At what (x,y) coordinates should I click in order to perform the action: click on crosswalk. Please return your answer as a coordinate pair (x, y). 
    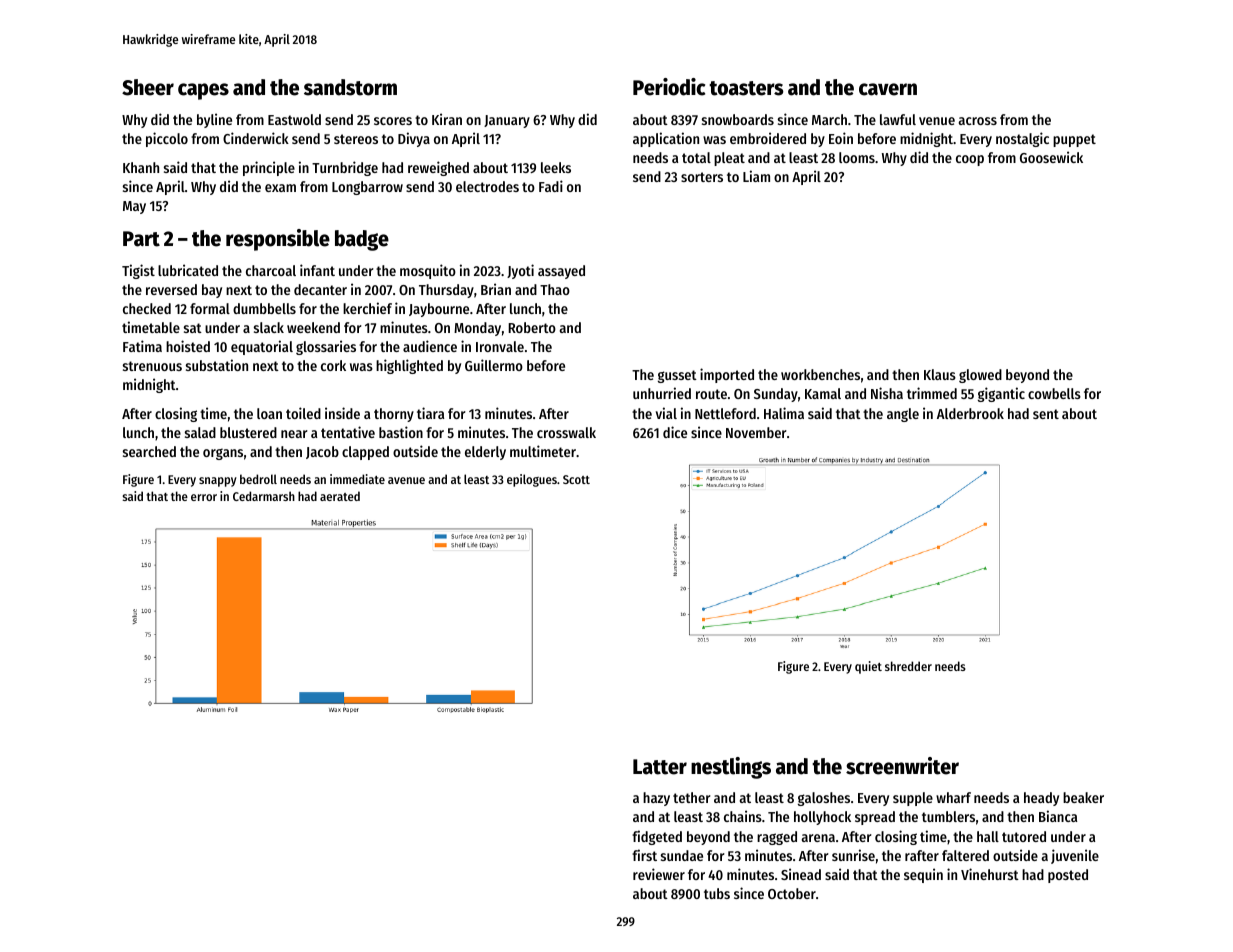
    Looking at the image, I should click on (566, 432).
